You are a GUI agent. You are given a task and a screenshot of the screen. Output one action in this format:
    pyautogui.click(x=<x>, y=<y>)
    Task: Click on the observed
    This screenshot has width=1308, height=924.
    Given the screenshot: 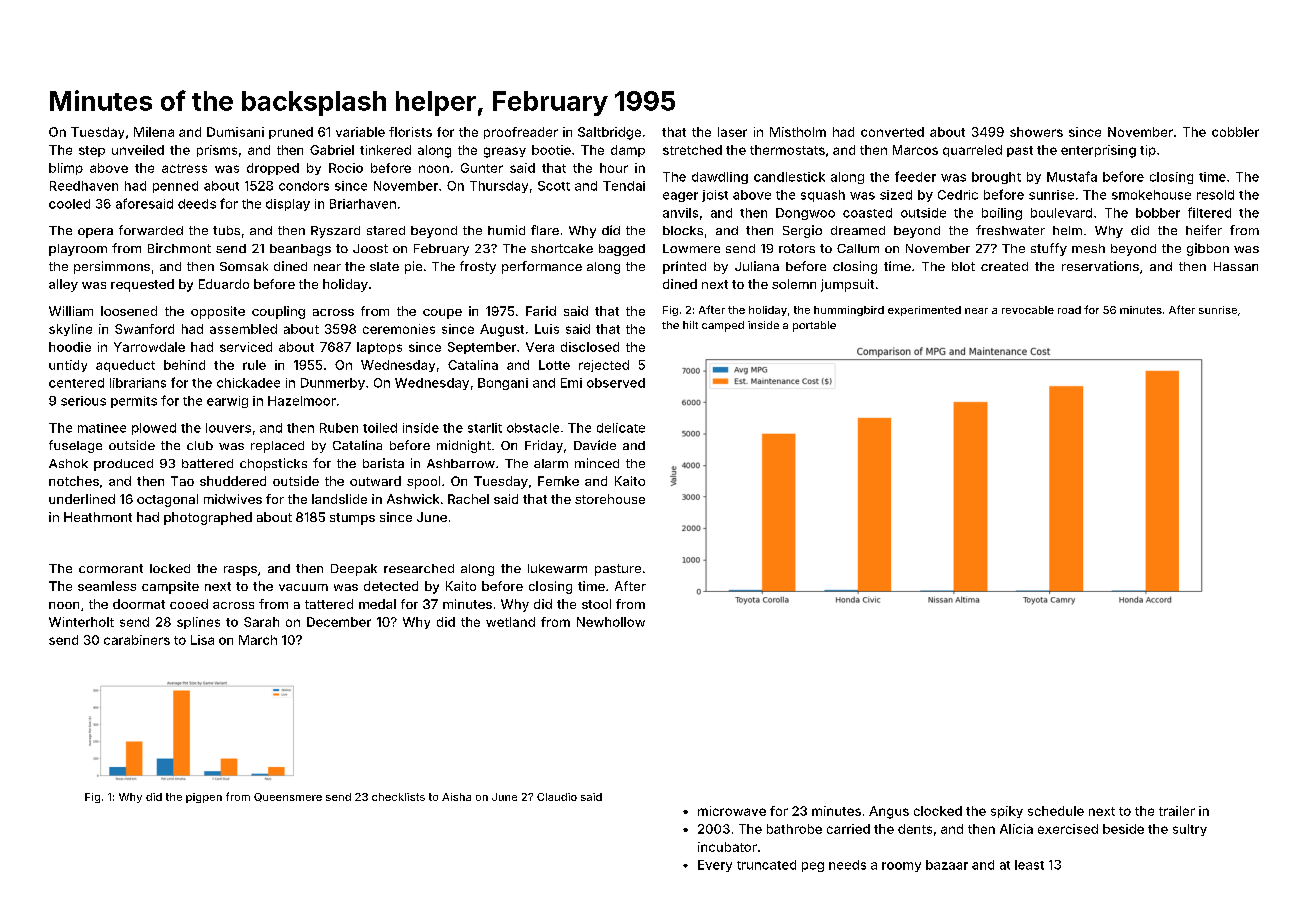 What is the action you would take?
    pyautogui.click(x=616, y=383)
